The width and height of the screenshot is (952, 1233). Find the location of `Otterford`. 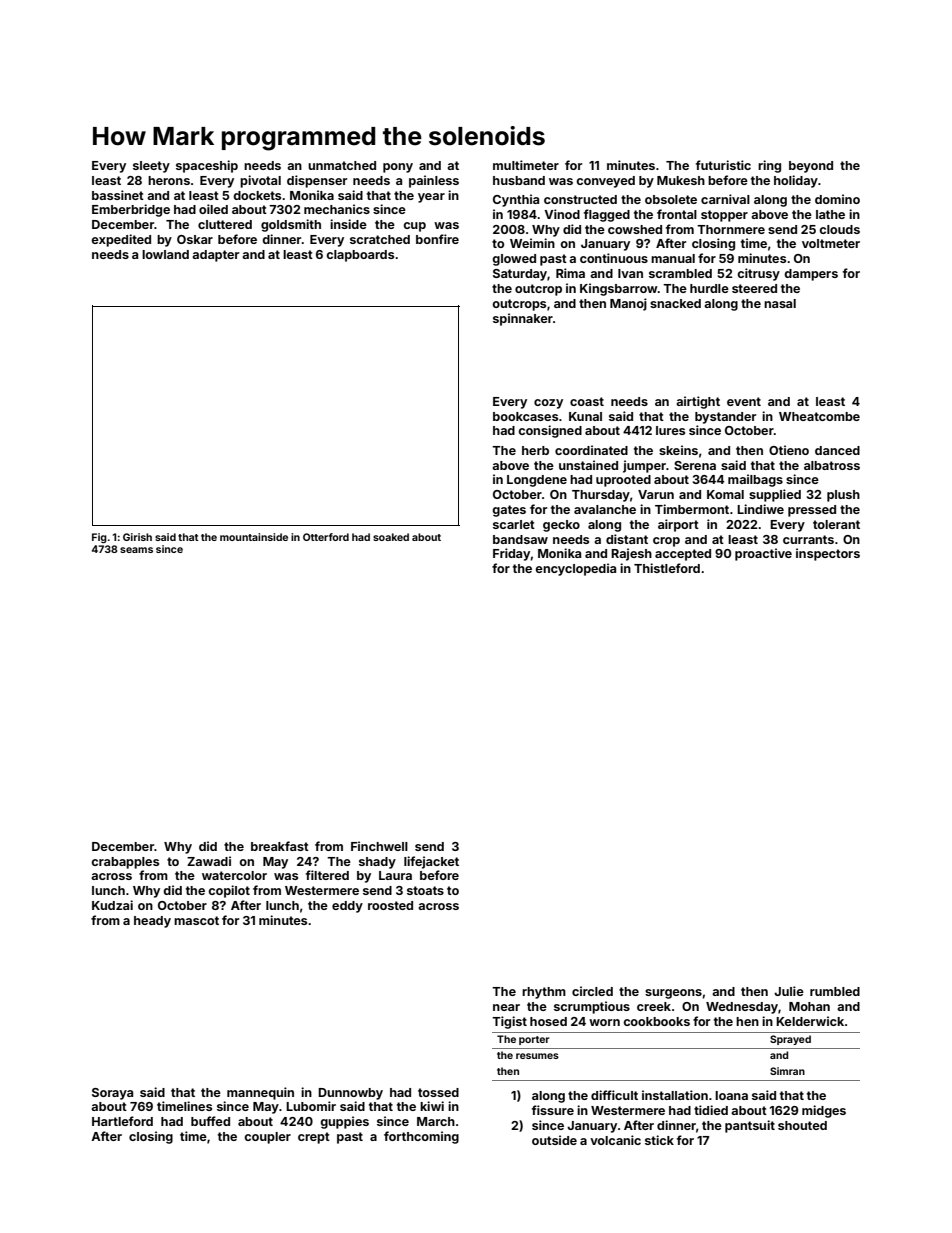

Otterford is located at coordinates (326, 537).
